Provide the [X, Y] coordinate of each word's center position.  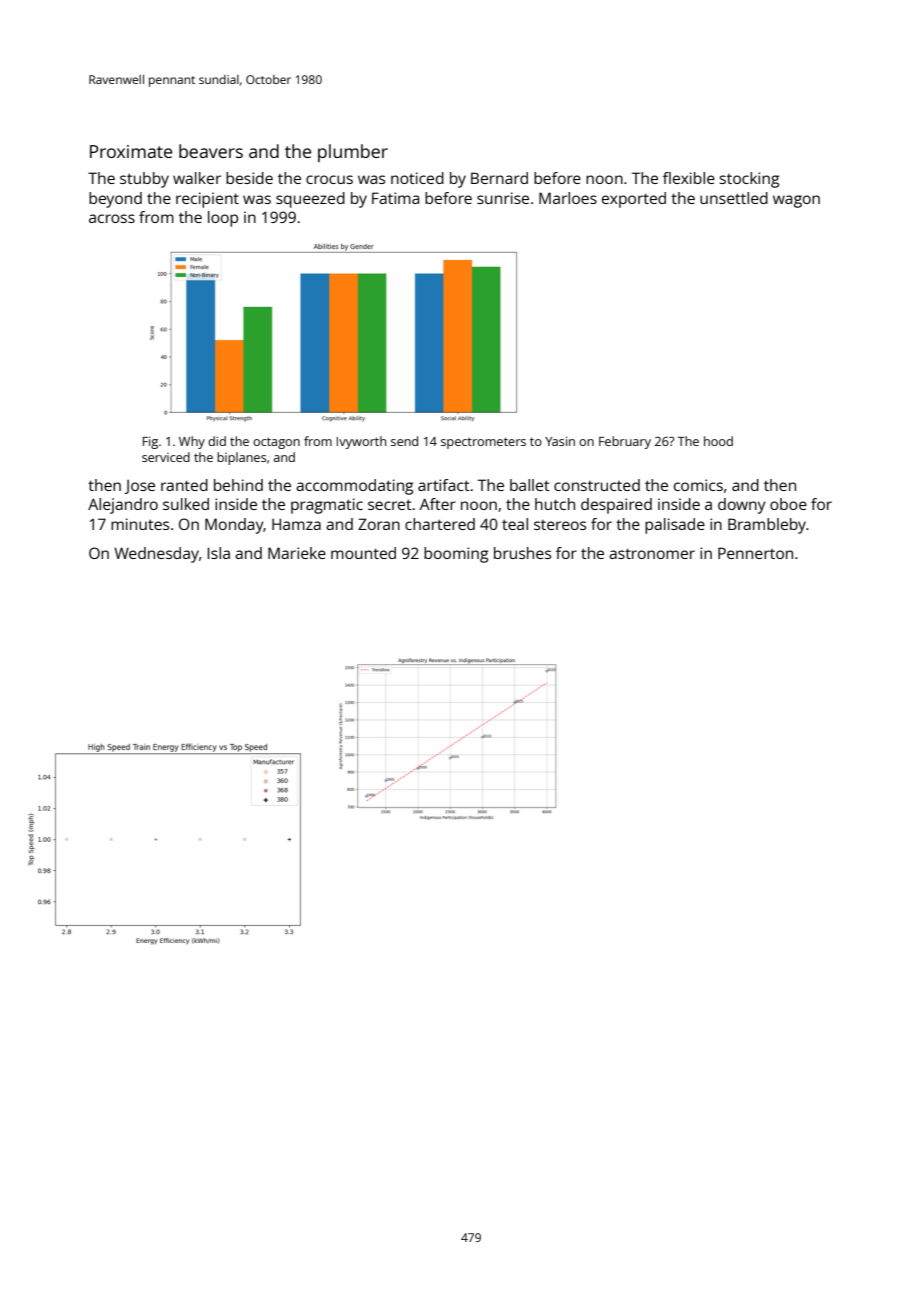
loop [223, 219]
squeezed [310, 200]
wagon [796, 201]
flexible [689, 178]
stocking [749, 180]
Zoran [379, 524]
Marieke [297, 553]
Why [192, 442]
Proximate [131, 151]
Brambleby [767, 526]
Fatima [395, 198]
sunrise [503, 198]
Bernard [499, 178]
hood [718, 441]
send [404, 441]
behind [238, 485]
